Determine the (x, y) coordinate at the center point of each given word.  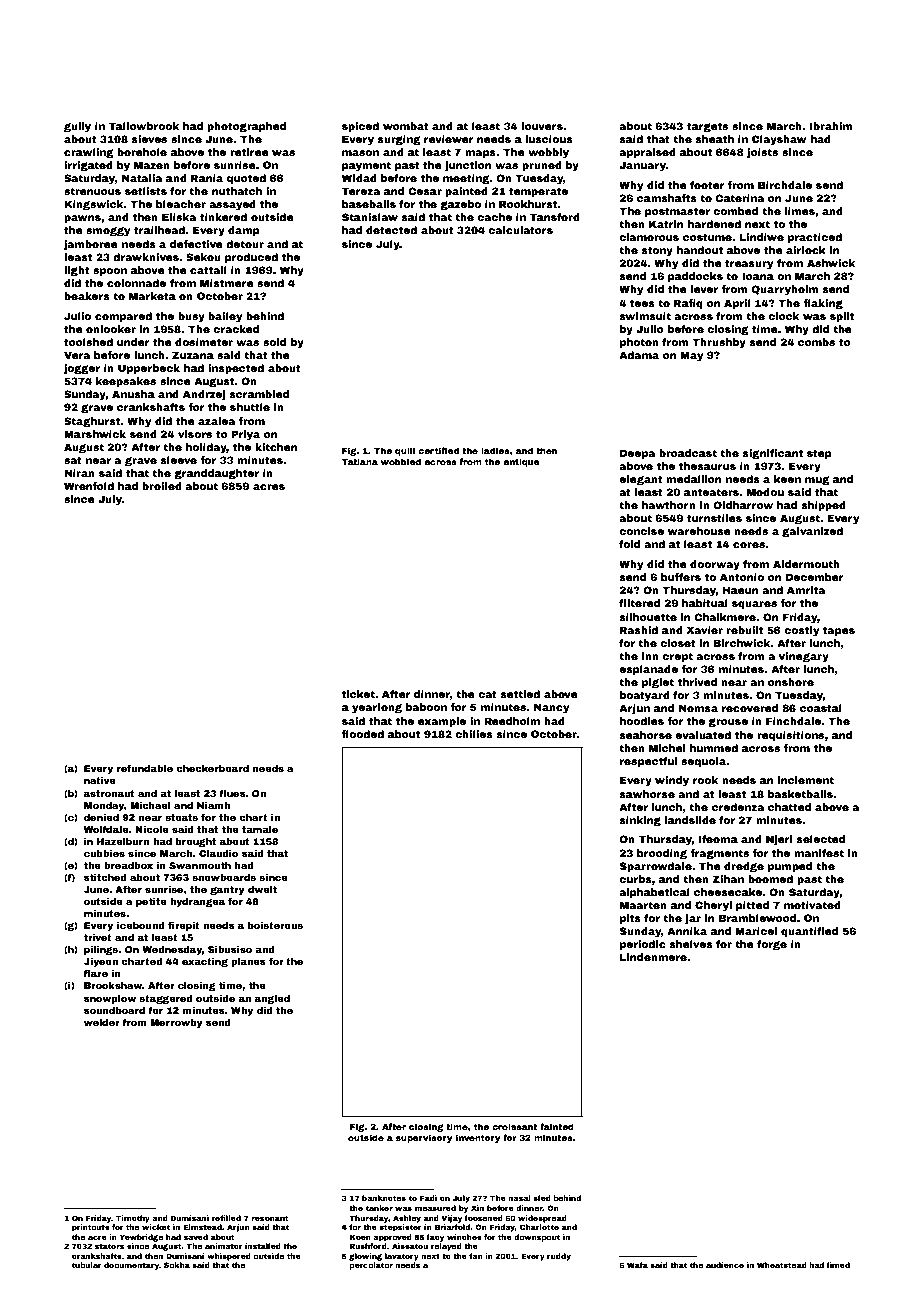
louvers (542, 126)
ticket (358, 694)
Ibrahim (831, 126)
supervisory (424, 1138)
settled (520, 694)
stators (109, 1246)
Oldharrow (743, 505)
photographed (246, 127)
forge (772, 945)
